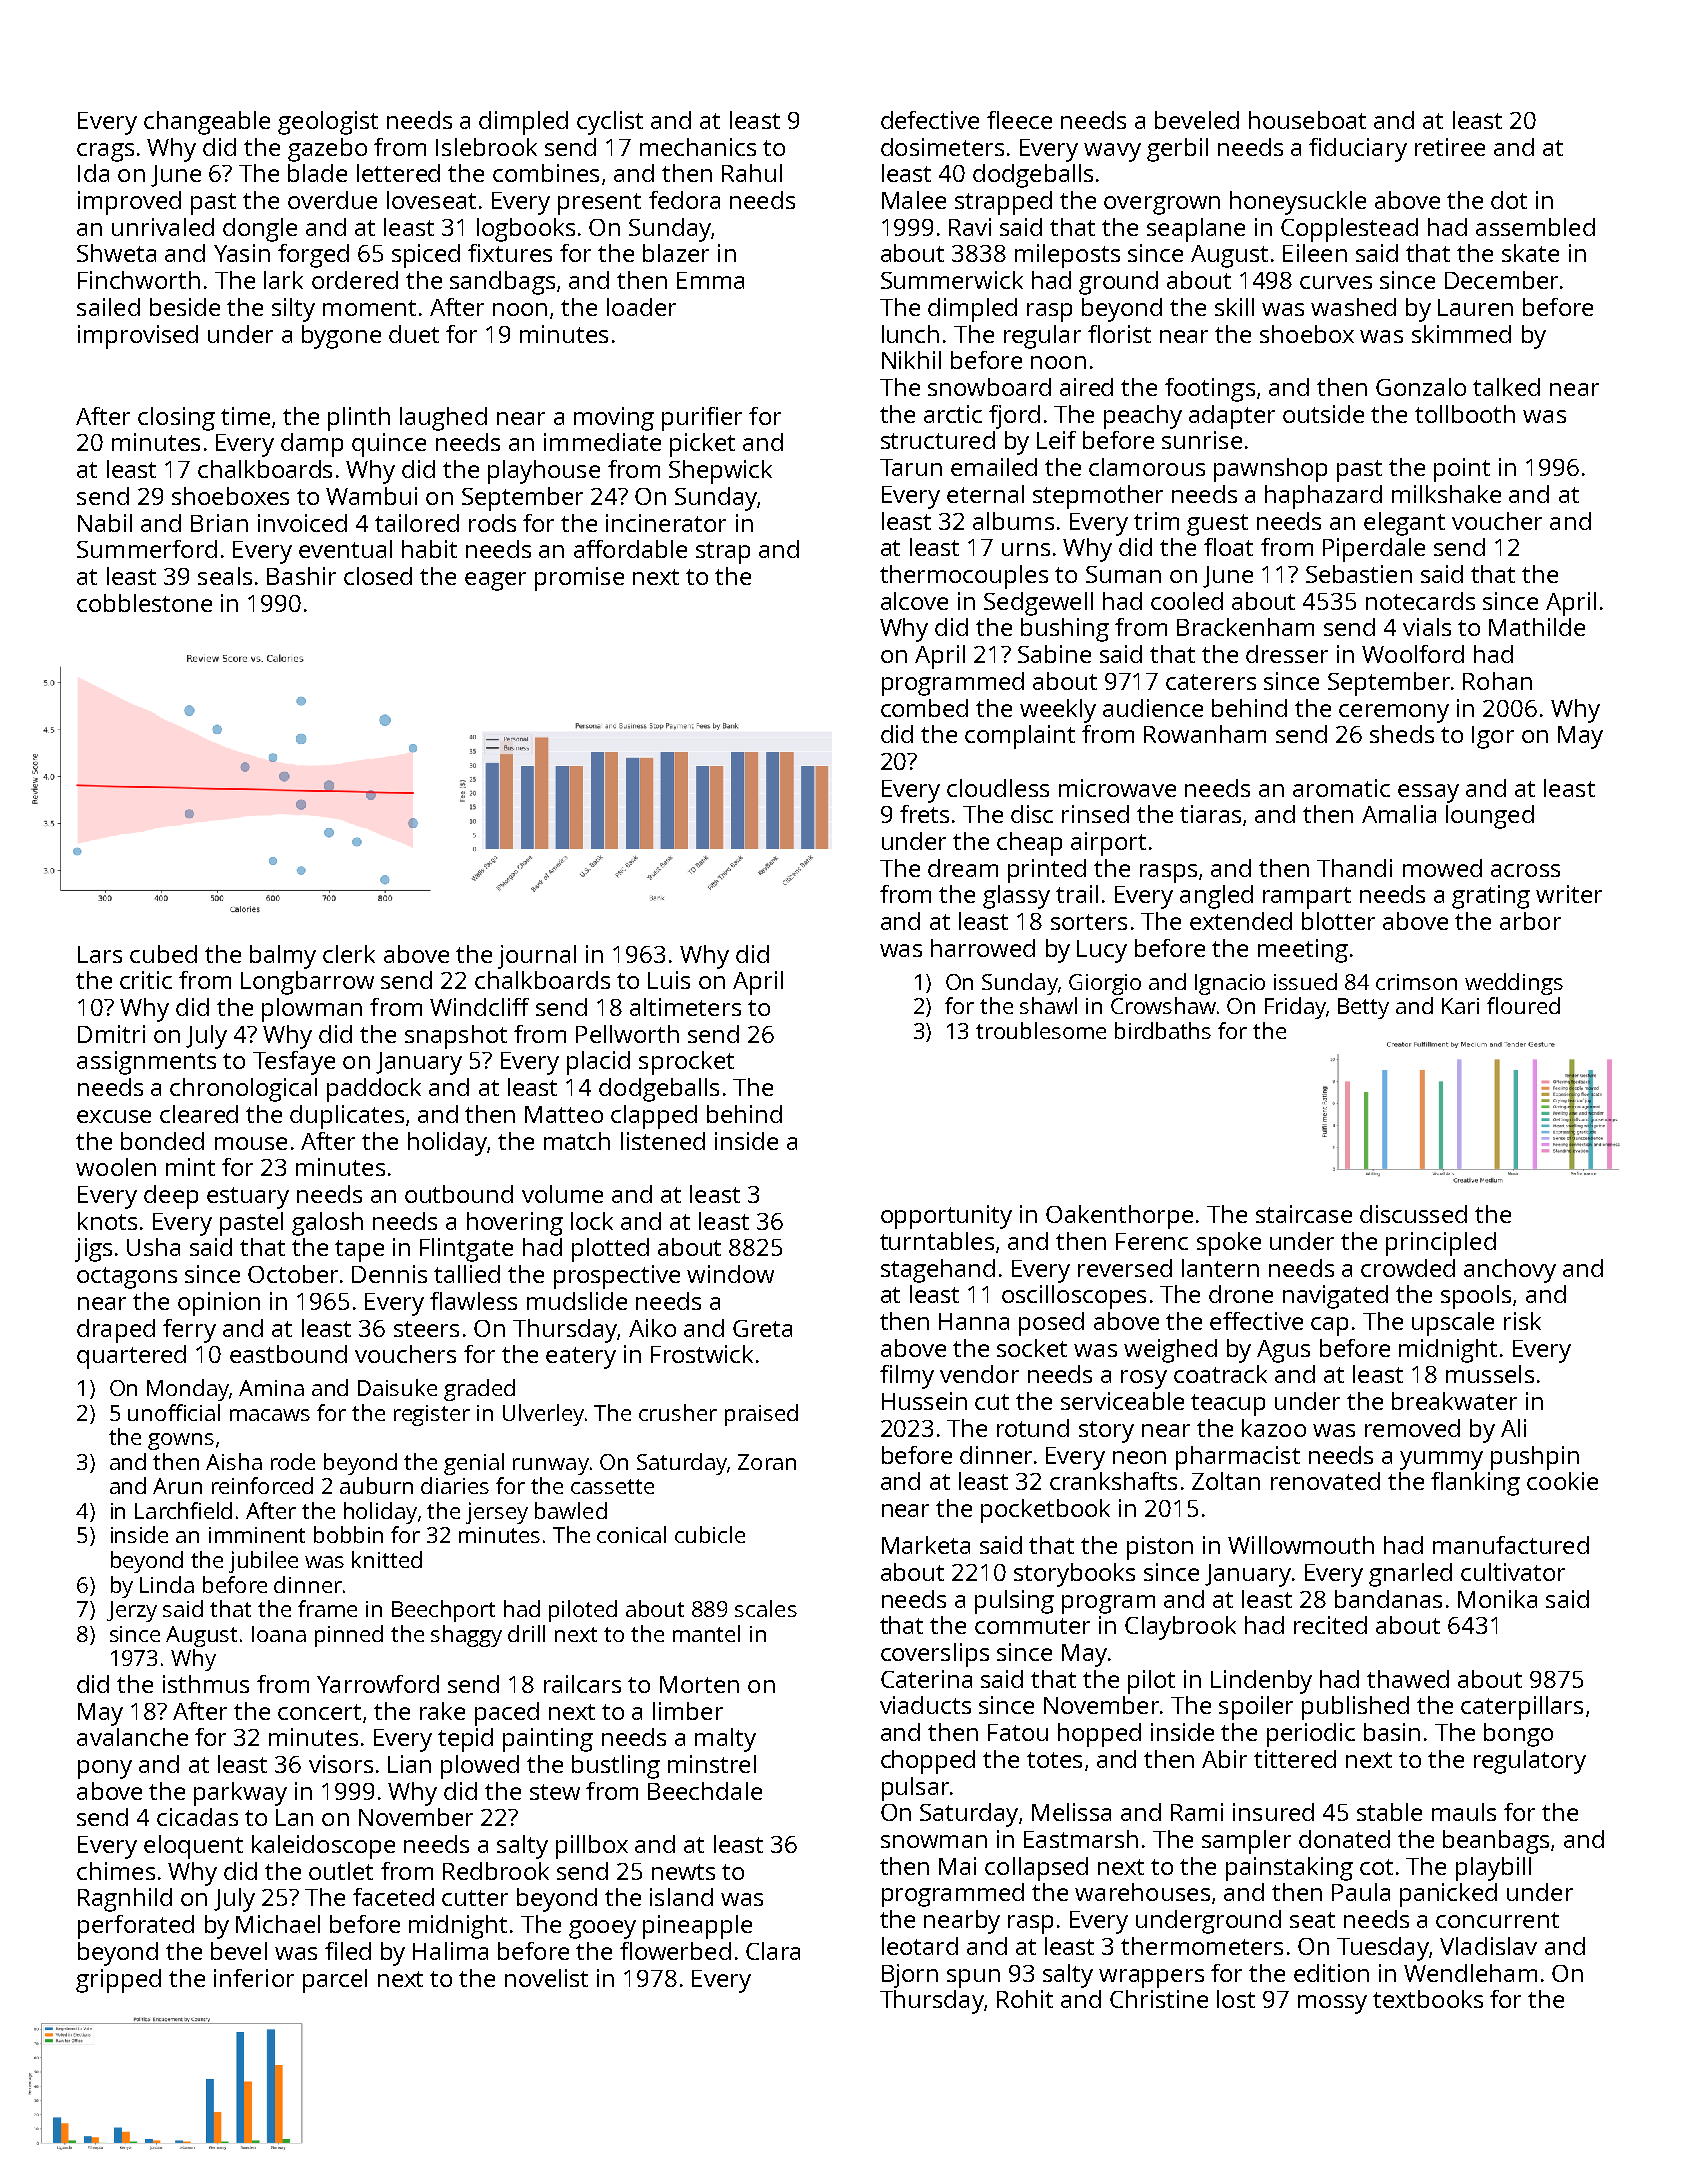  Describe the element at coordinates (397, 1387) in the document. I see `Daisuke` at that location.
